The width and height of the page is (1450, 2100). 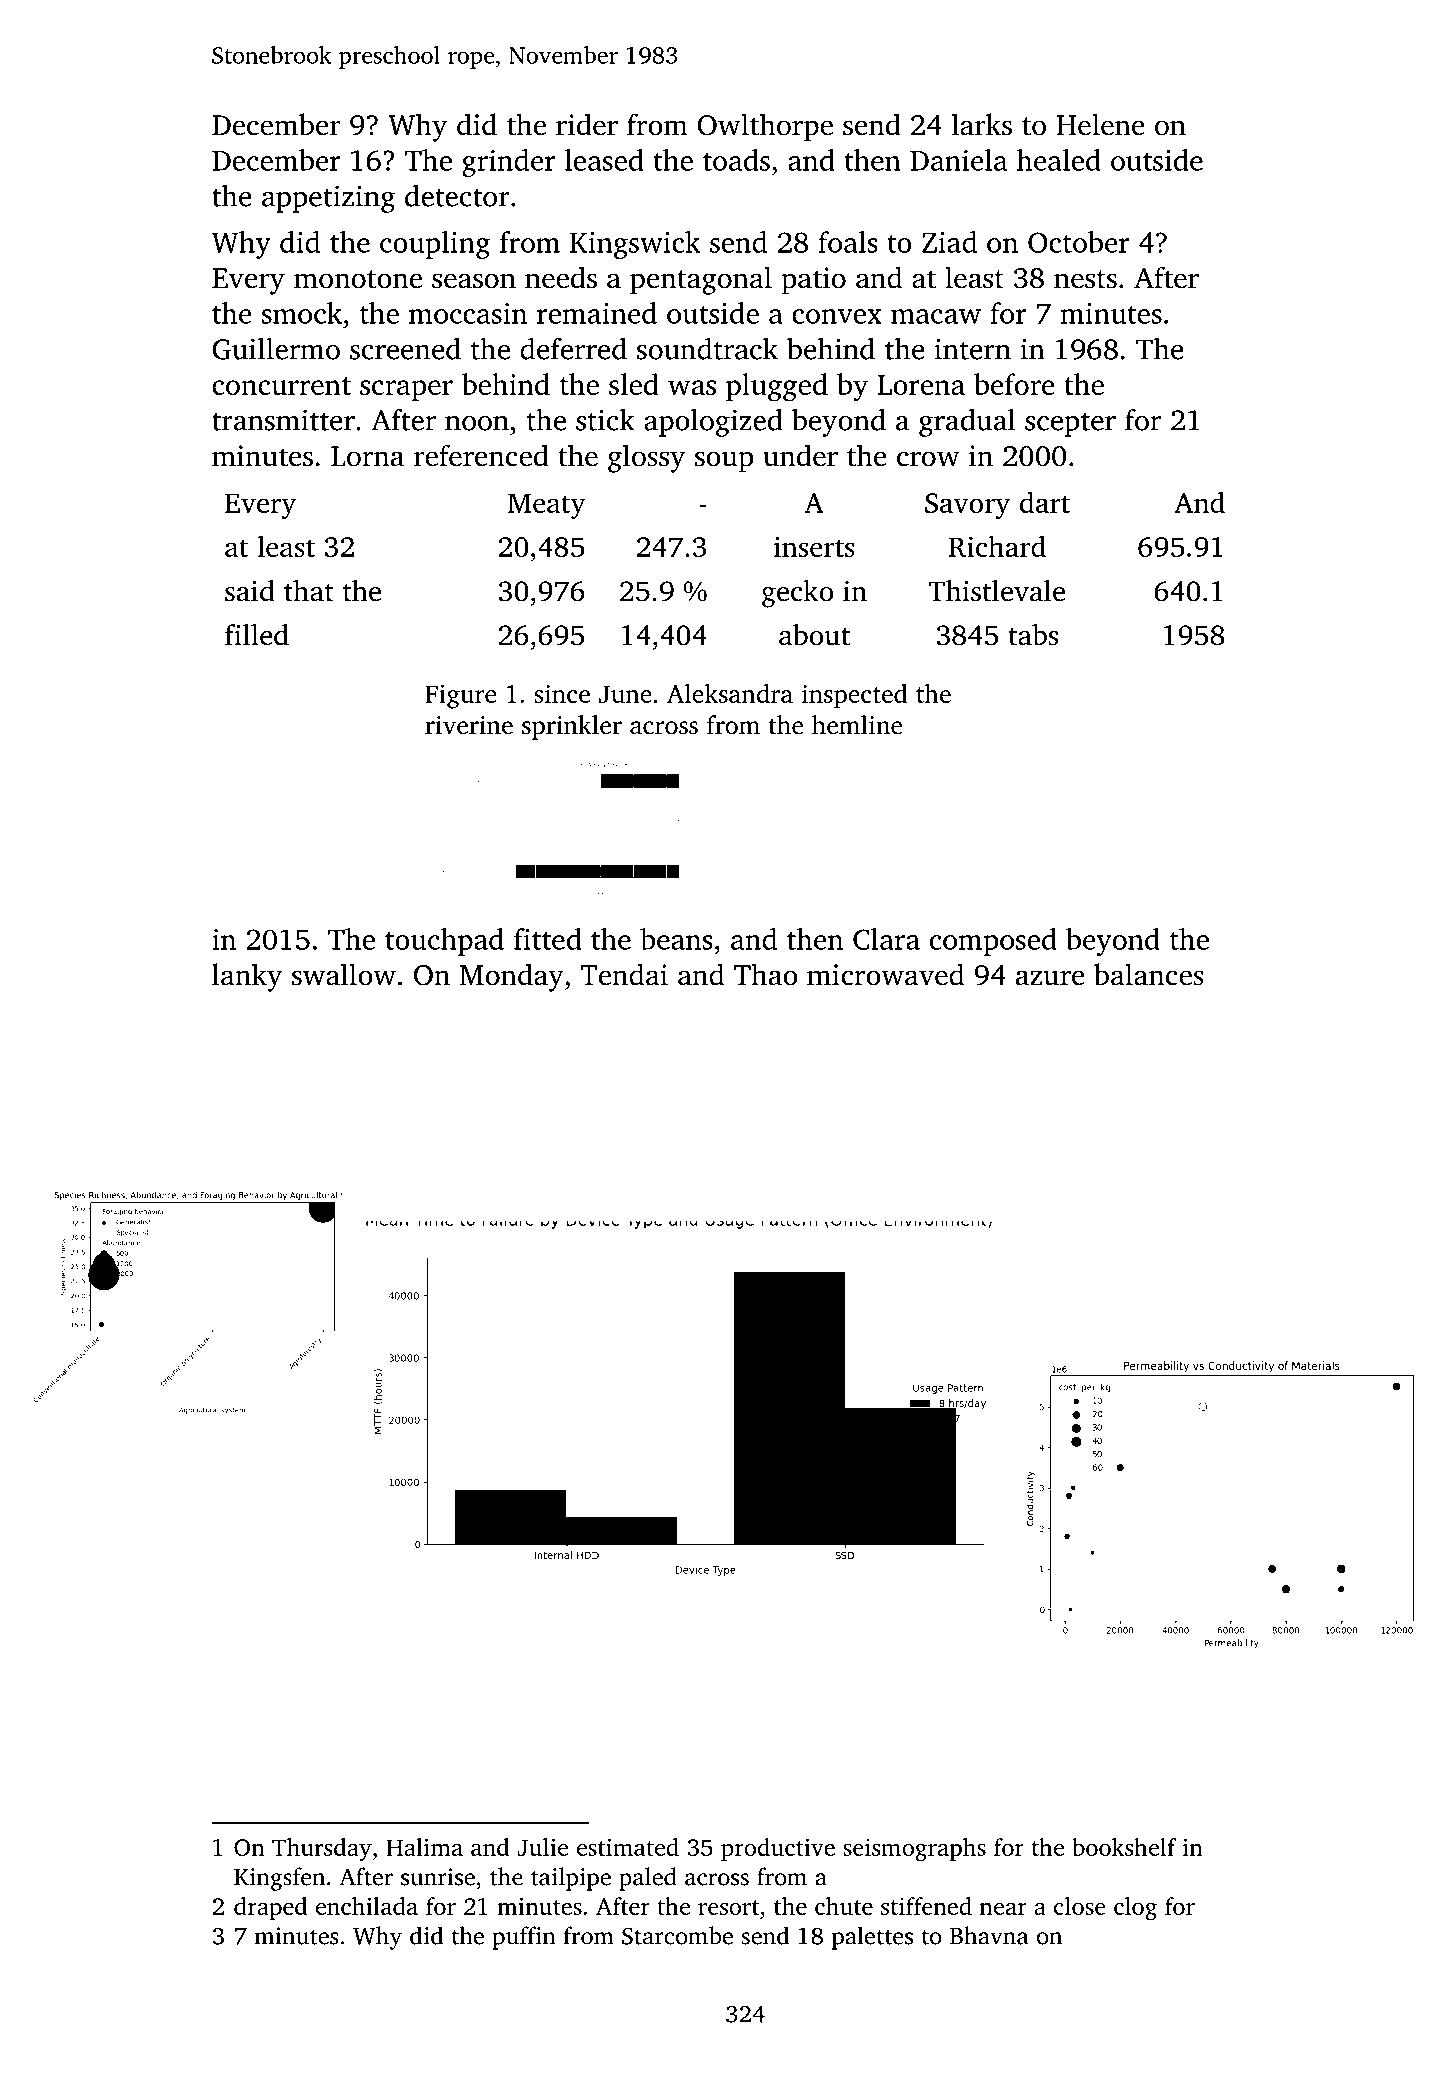 I want to click on riverine, so click(x=469, y=725).
